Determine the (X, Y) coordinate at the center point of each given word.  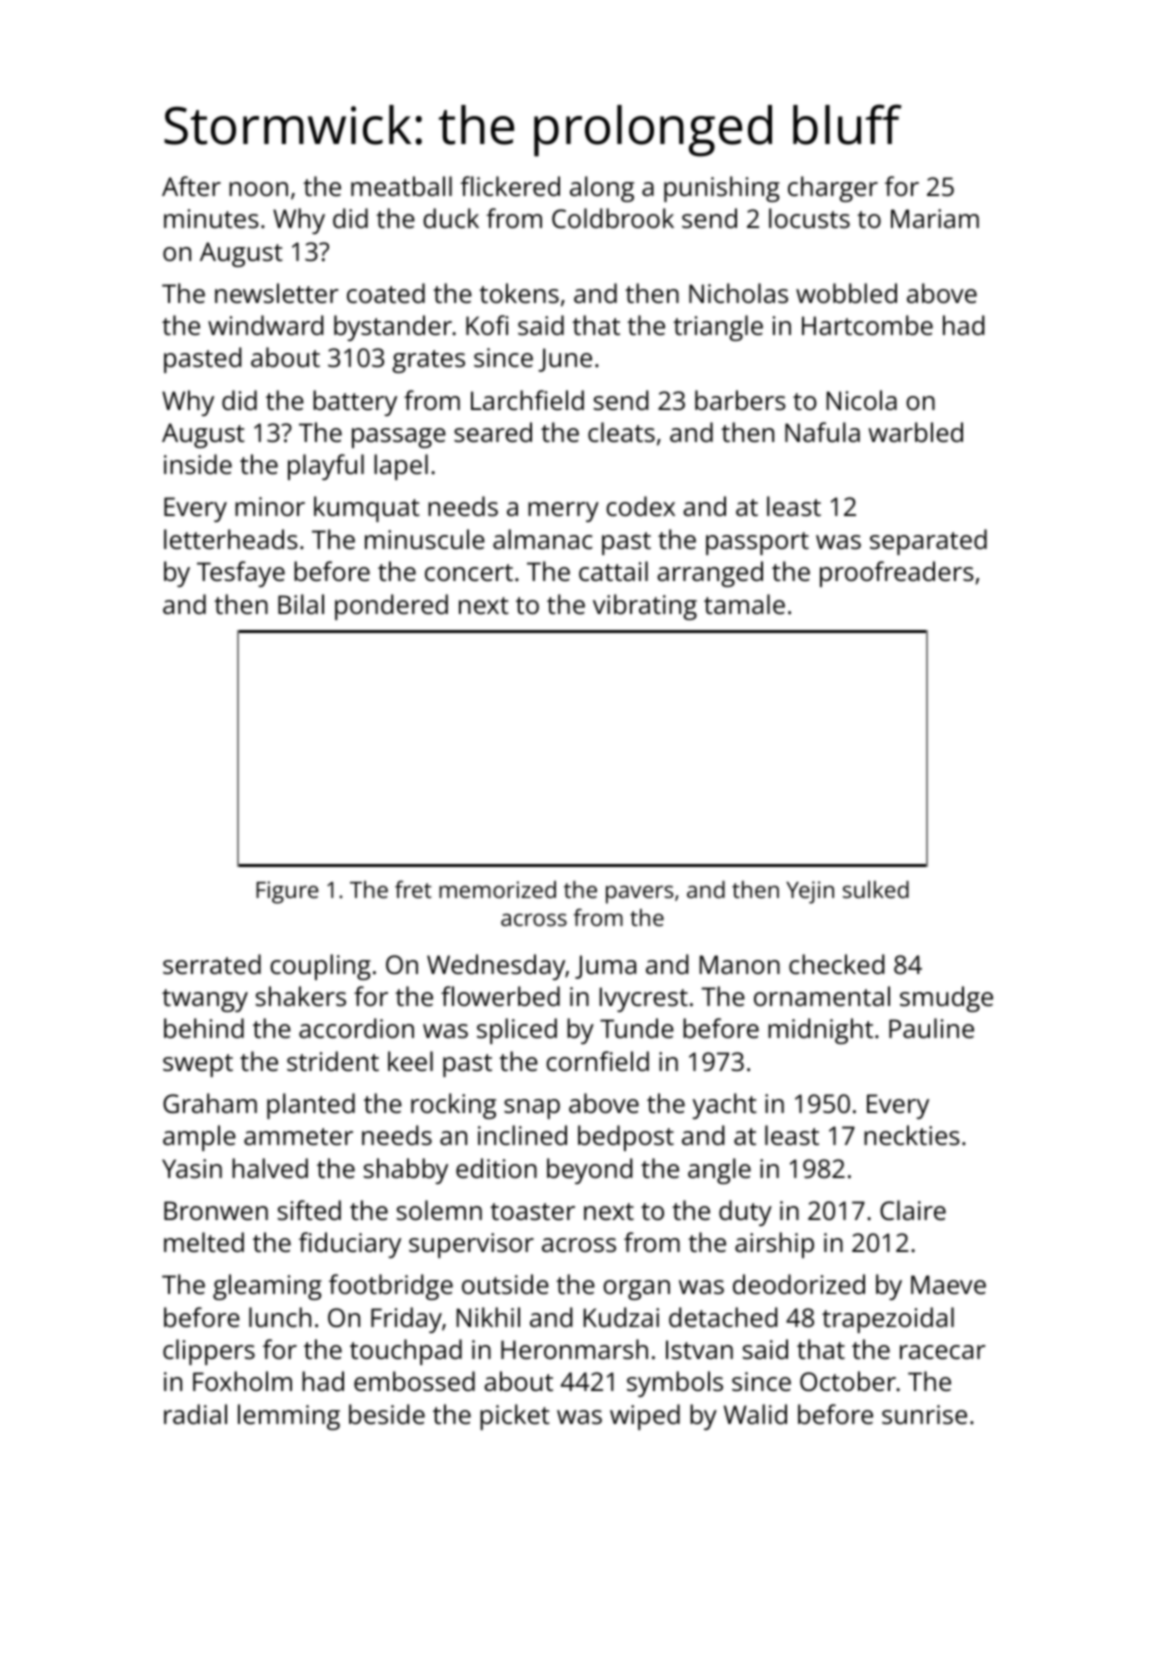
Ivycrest (644, 999)
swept (198, 1065)
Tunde (637, 1028)
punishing (722, 189)
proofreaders (897, 574)
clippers (209, 1352)
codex (640, 506)
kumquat (367, 509)
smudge (946, 999)
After (191, 186)
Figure (287, 892)
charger (833, 189)
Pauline (931, 1028)
